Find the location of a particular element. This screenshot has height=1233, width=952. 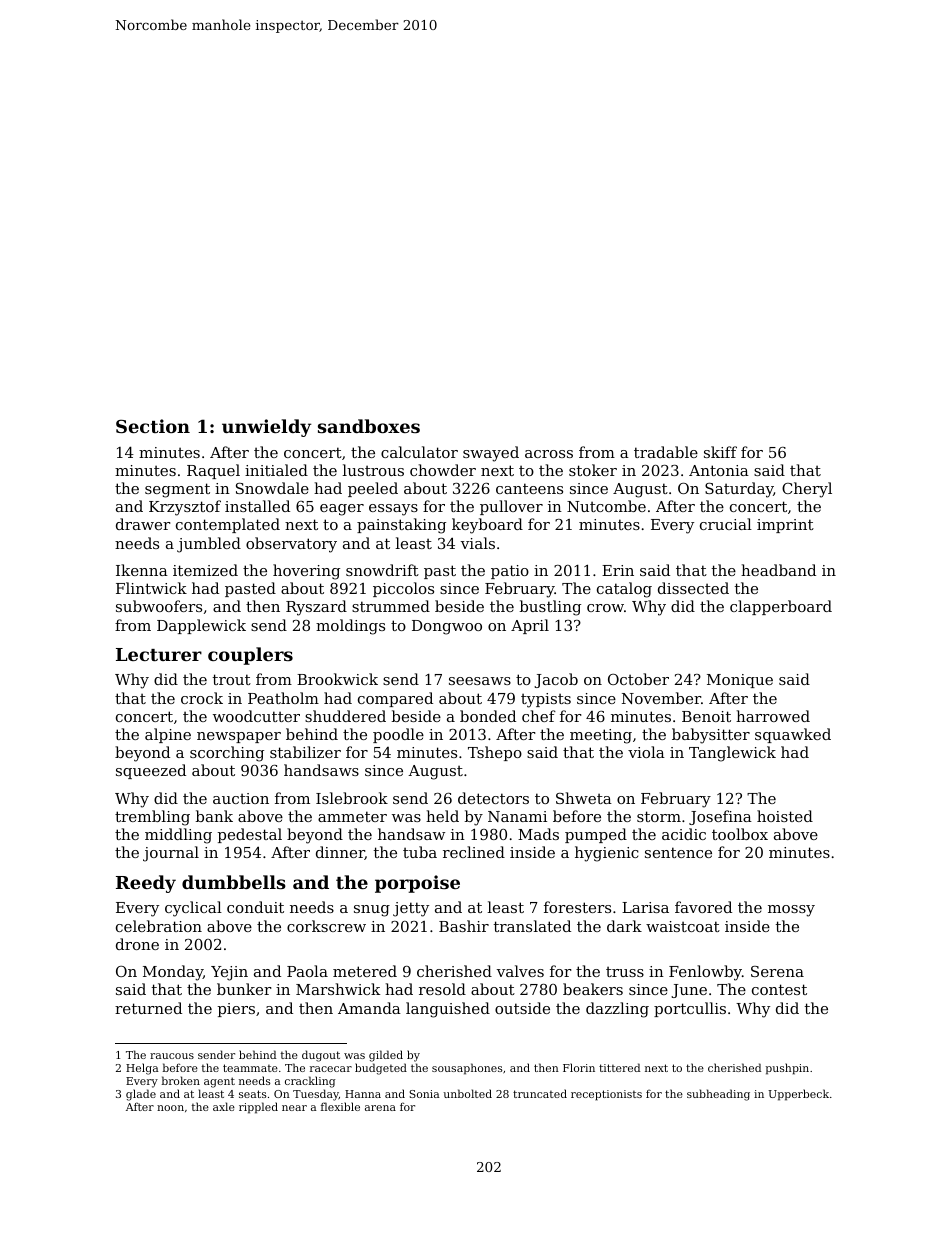

drawer is located at coordinates (143, 524).
